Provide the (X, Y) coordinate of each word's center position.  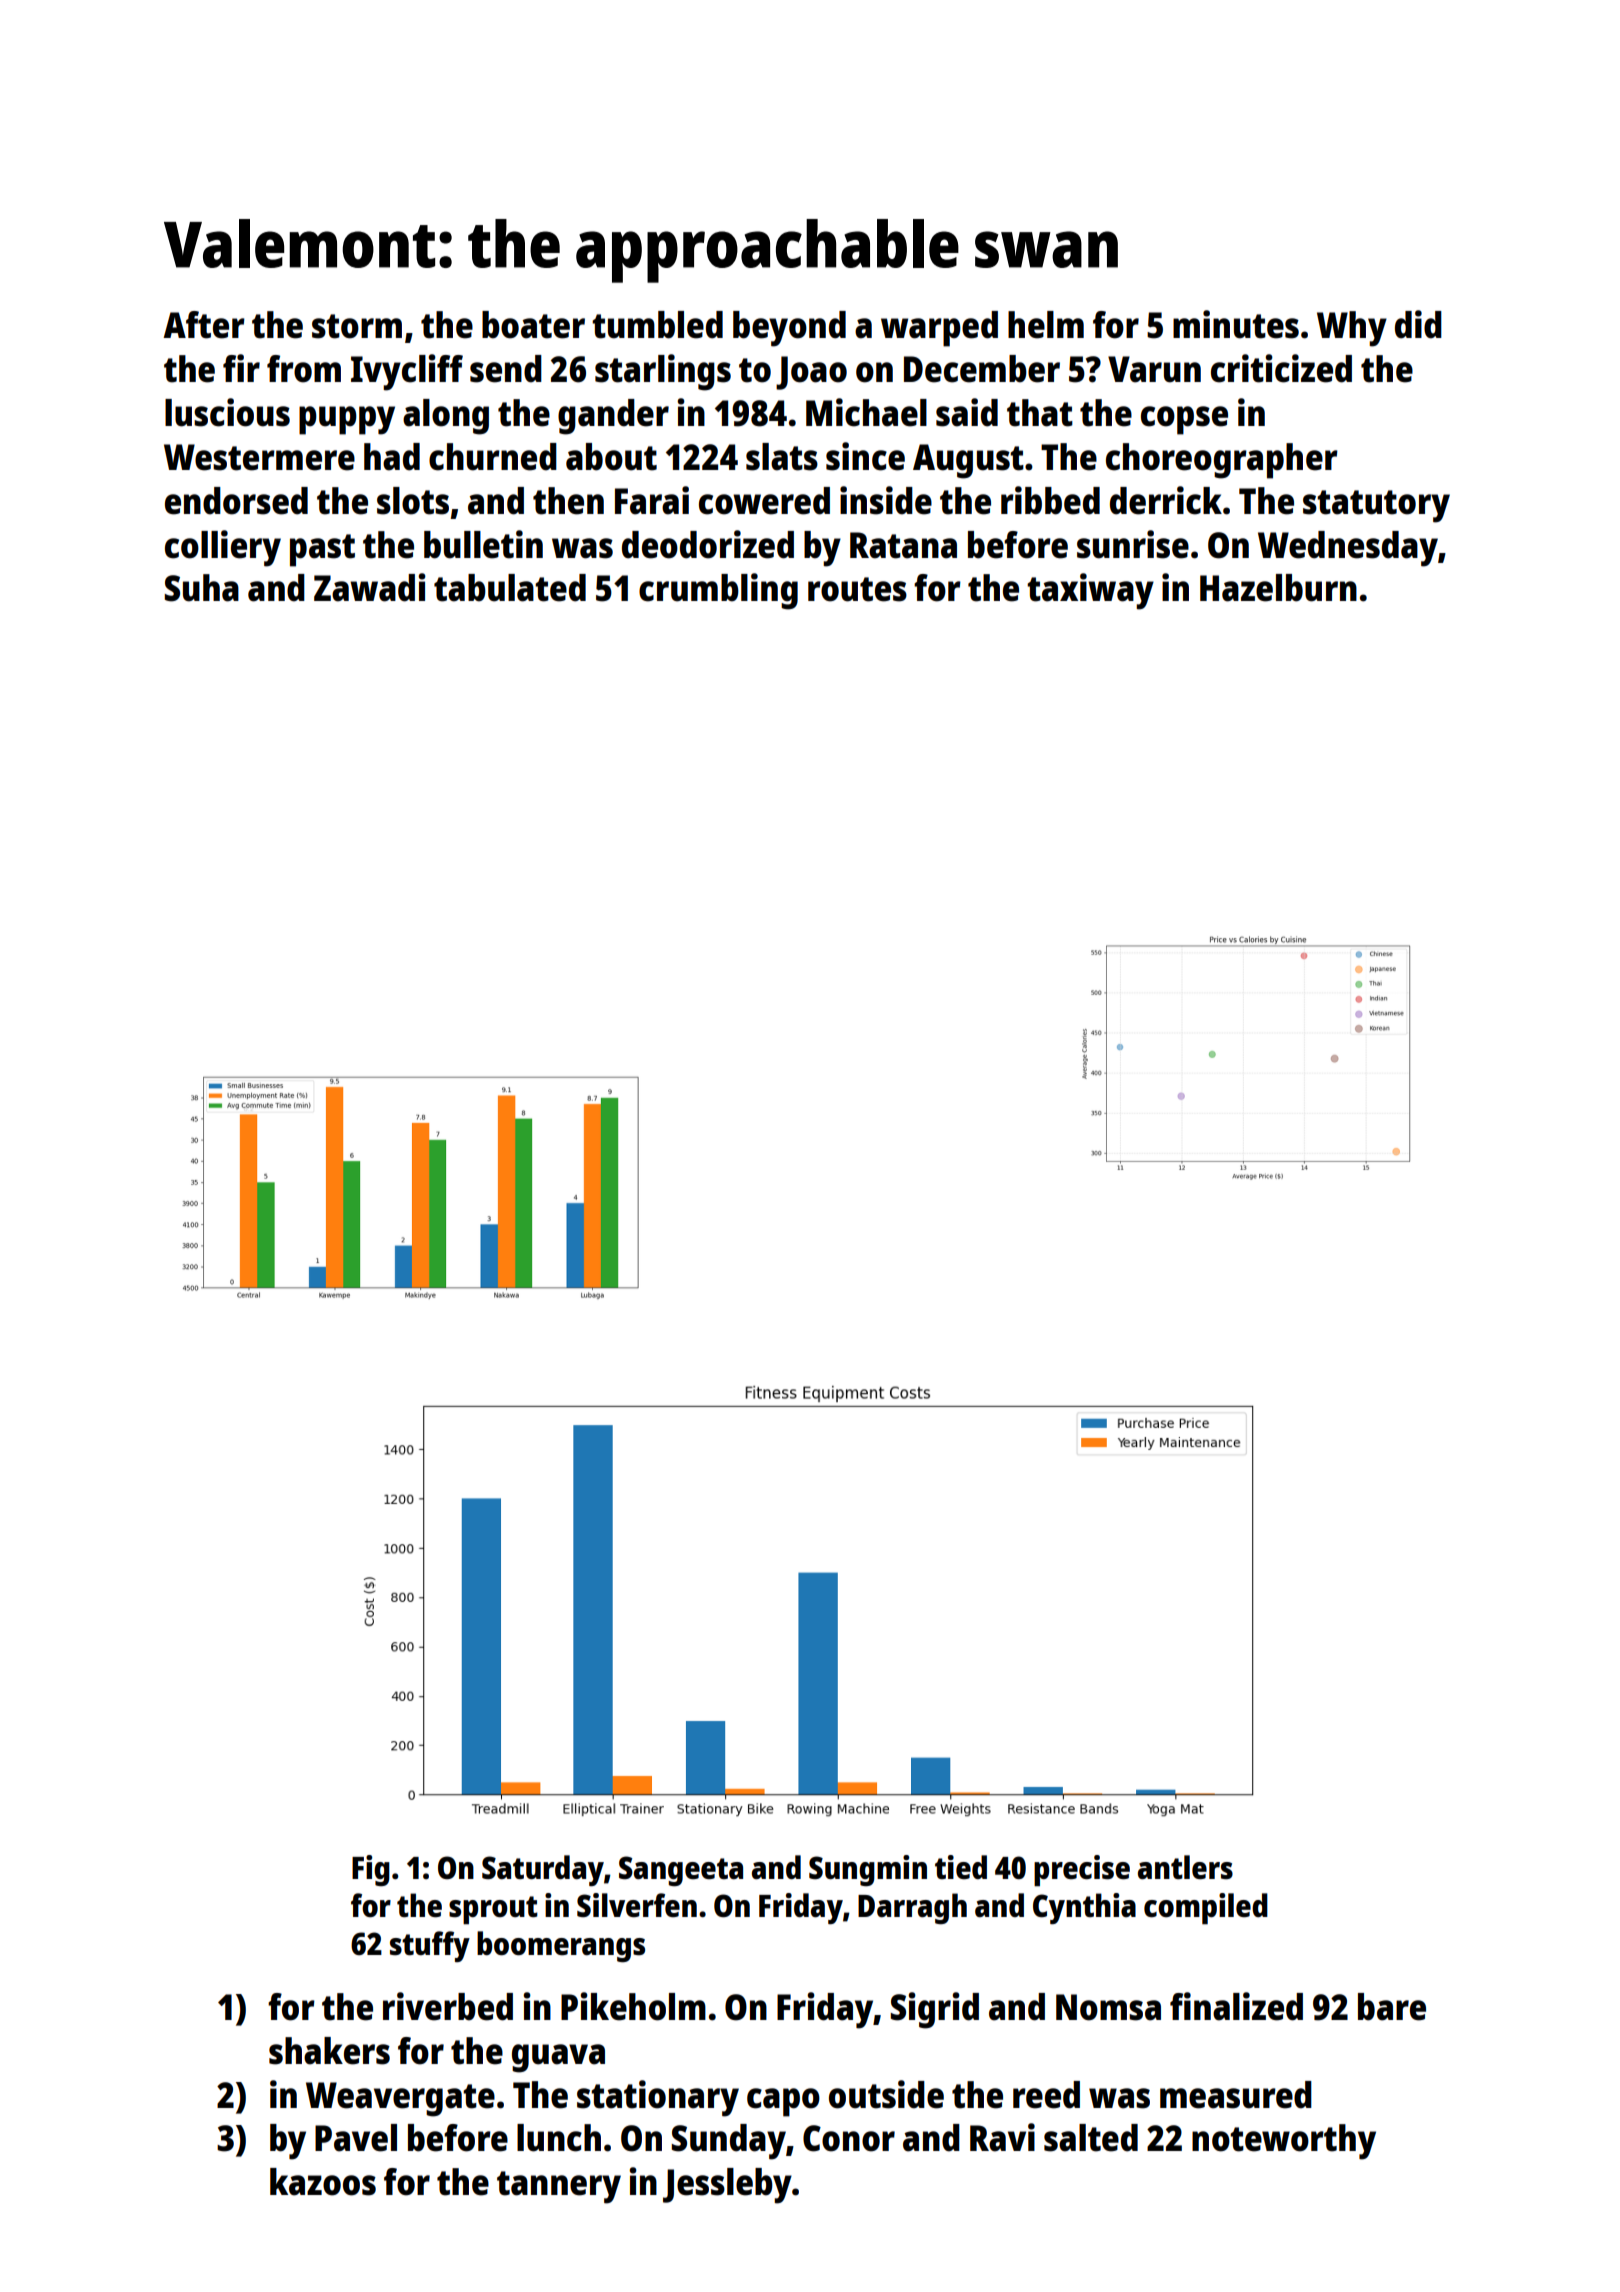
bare (1392, 2007)
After (204, 325)
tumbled (657, 325)
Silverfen (637, 1905)
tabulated (510, 588)
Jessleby (727, 2186)
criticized (1281, 368)
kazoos (323, 2182)
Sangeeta (681, 1871)
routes (857, 589)
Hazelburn (1278, 588)
